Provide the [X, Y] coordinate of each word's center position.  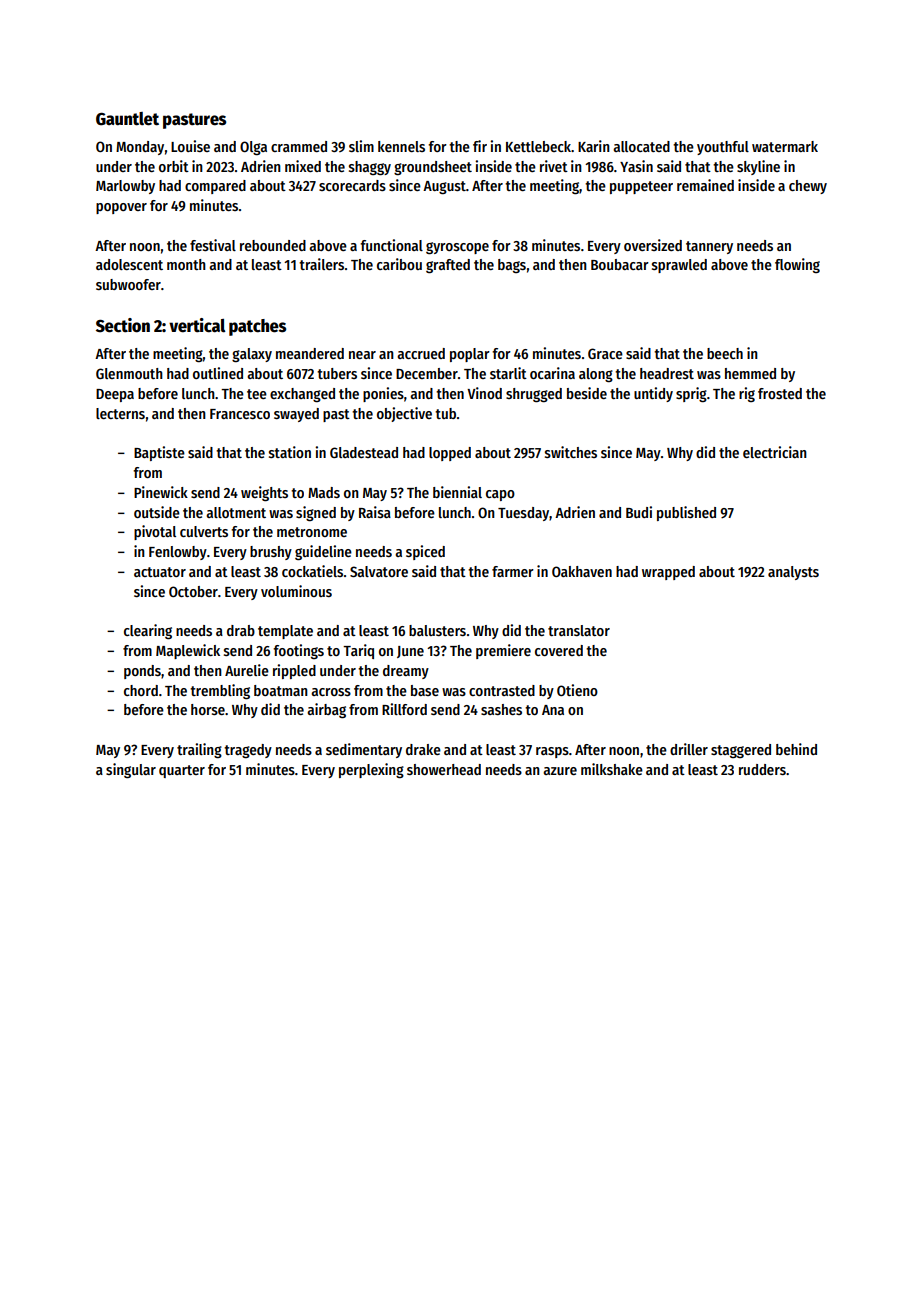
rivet [554, 166]
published [686, 513]
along [596, 375]
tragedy [248, 751]
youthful [723, 148]
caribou [399, 264]
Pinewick [161, 492]
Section [123, 325]
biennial [457, 492]
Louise [190, 146]
